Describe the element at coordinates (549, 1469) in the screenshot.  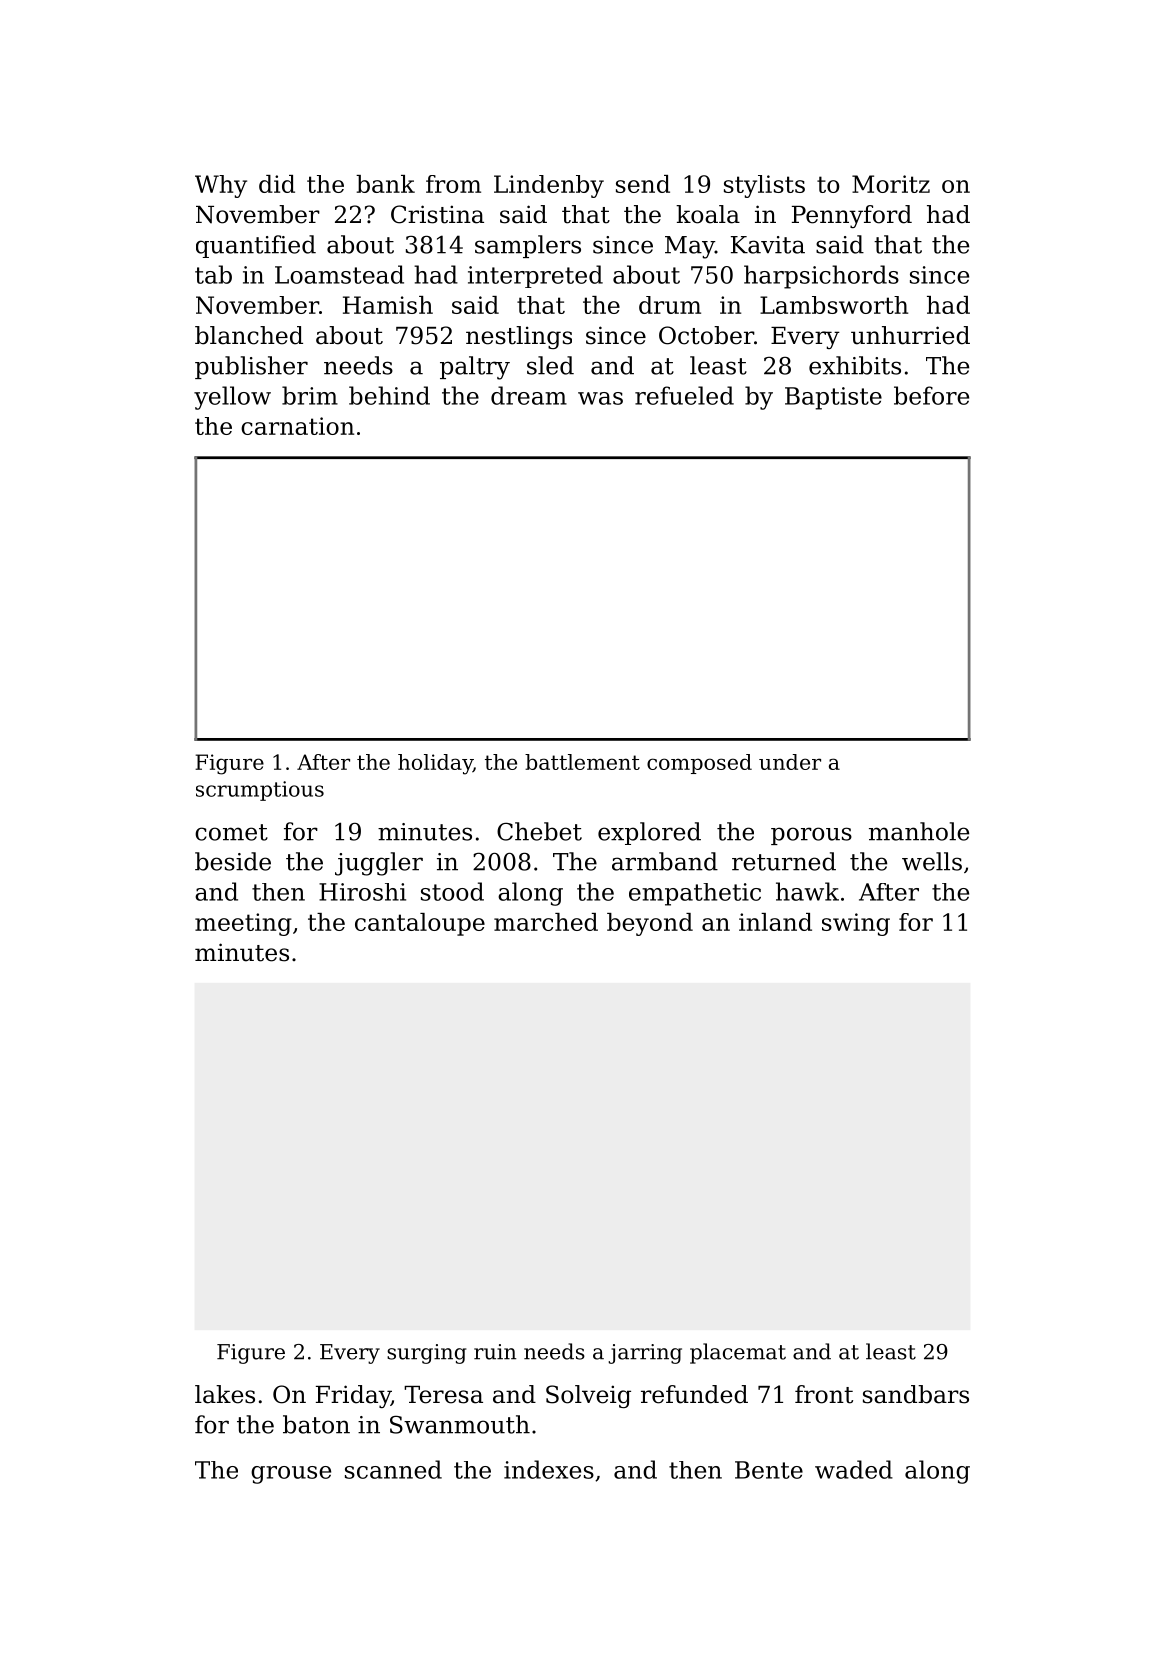
I see `indexes` at that location.
